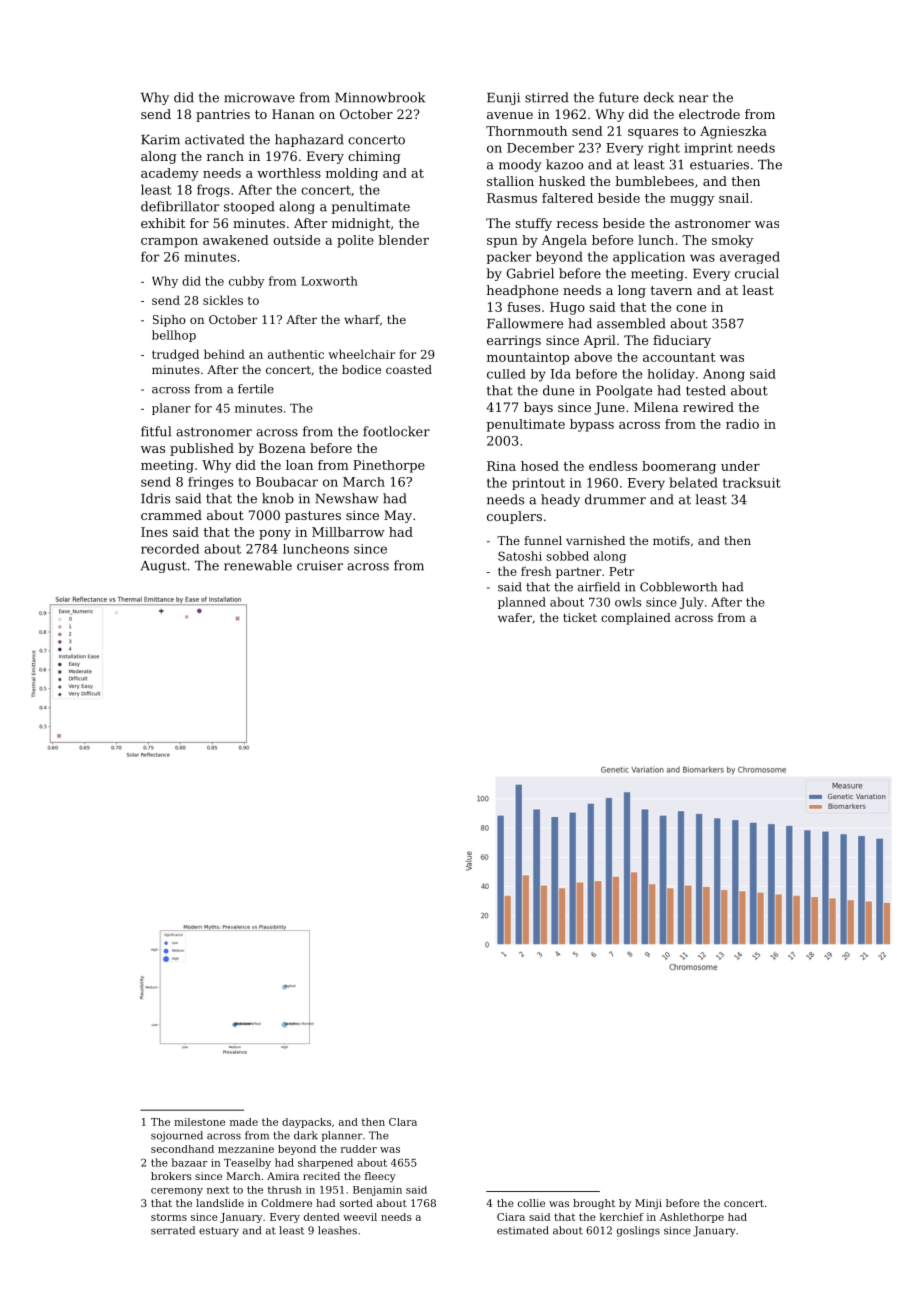 The height and width of the screenshot is (1314, 924). What do you see at coordinates (199, 1122) in the screenshot?
I see `milestone` at bounding box center [199, 1122].
